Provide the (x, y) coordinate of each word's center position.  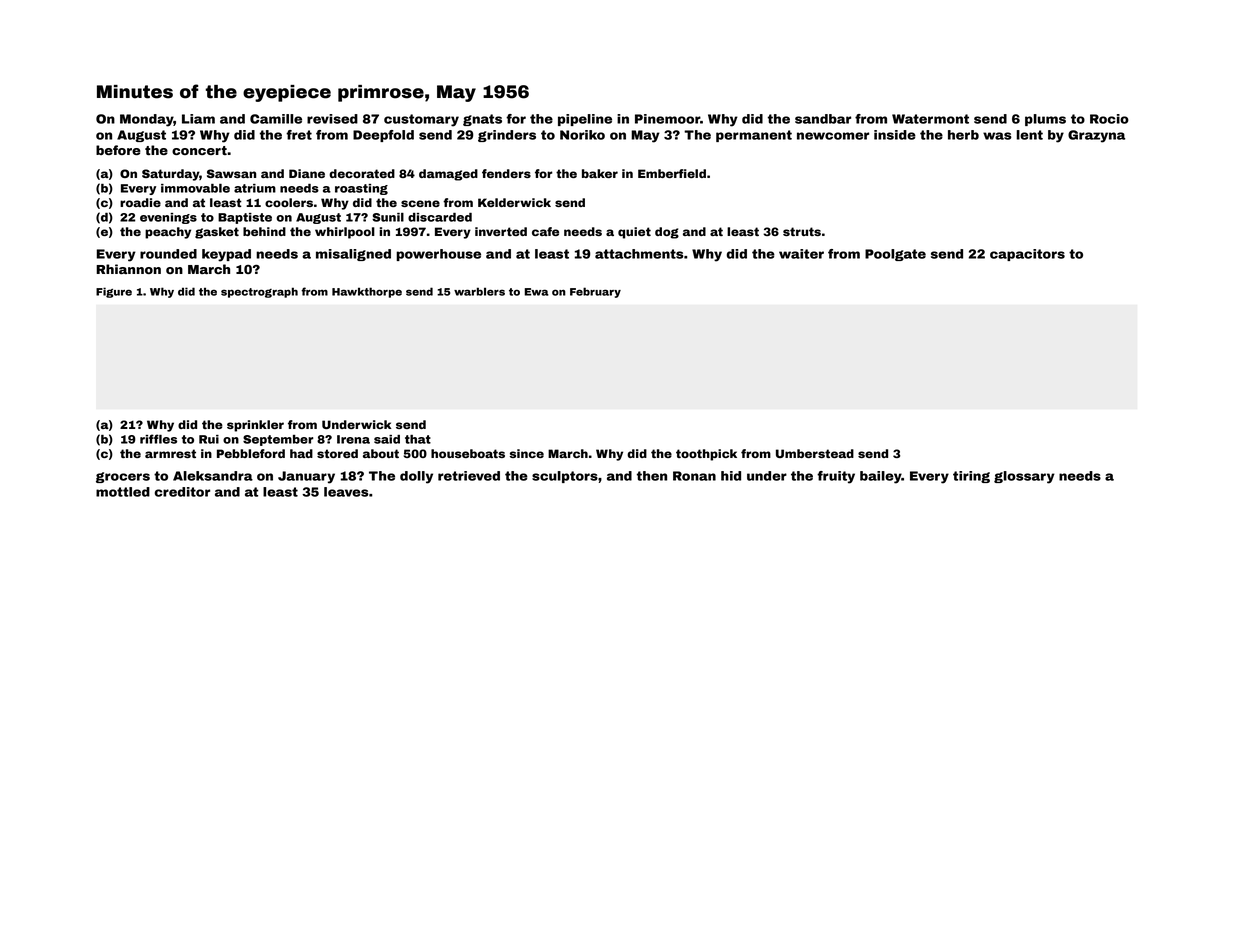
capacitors (1027, 255)
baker (600, 173)
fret (299, 135)
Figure (114, 292)
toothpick (706, 455)
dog (667, 233)
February (595, 292)
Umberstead (815, 453)
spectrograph (259, 292)
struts (802, 231)
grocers (123, 477)
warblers (479, 291)
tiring (971, 477)
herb (963, 135)
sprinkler (255, 426)
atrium (255, 188)
